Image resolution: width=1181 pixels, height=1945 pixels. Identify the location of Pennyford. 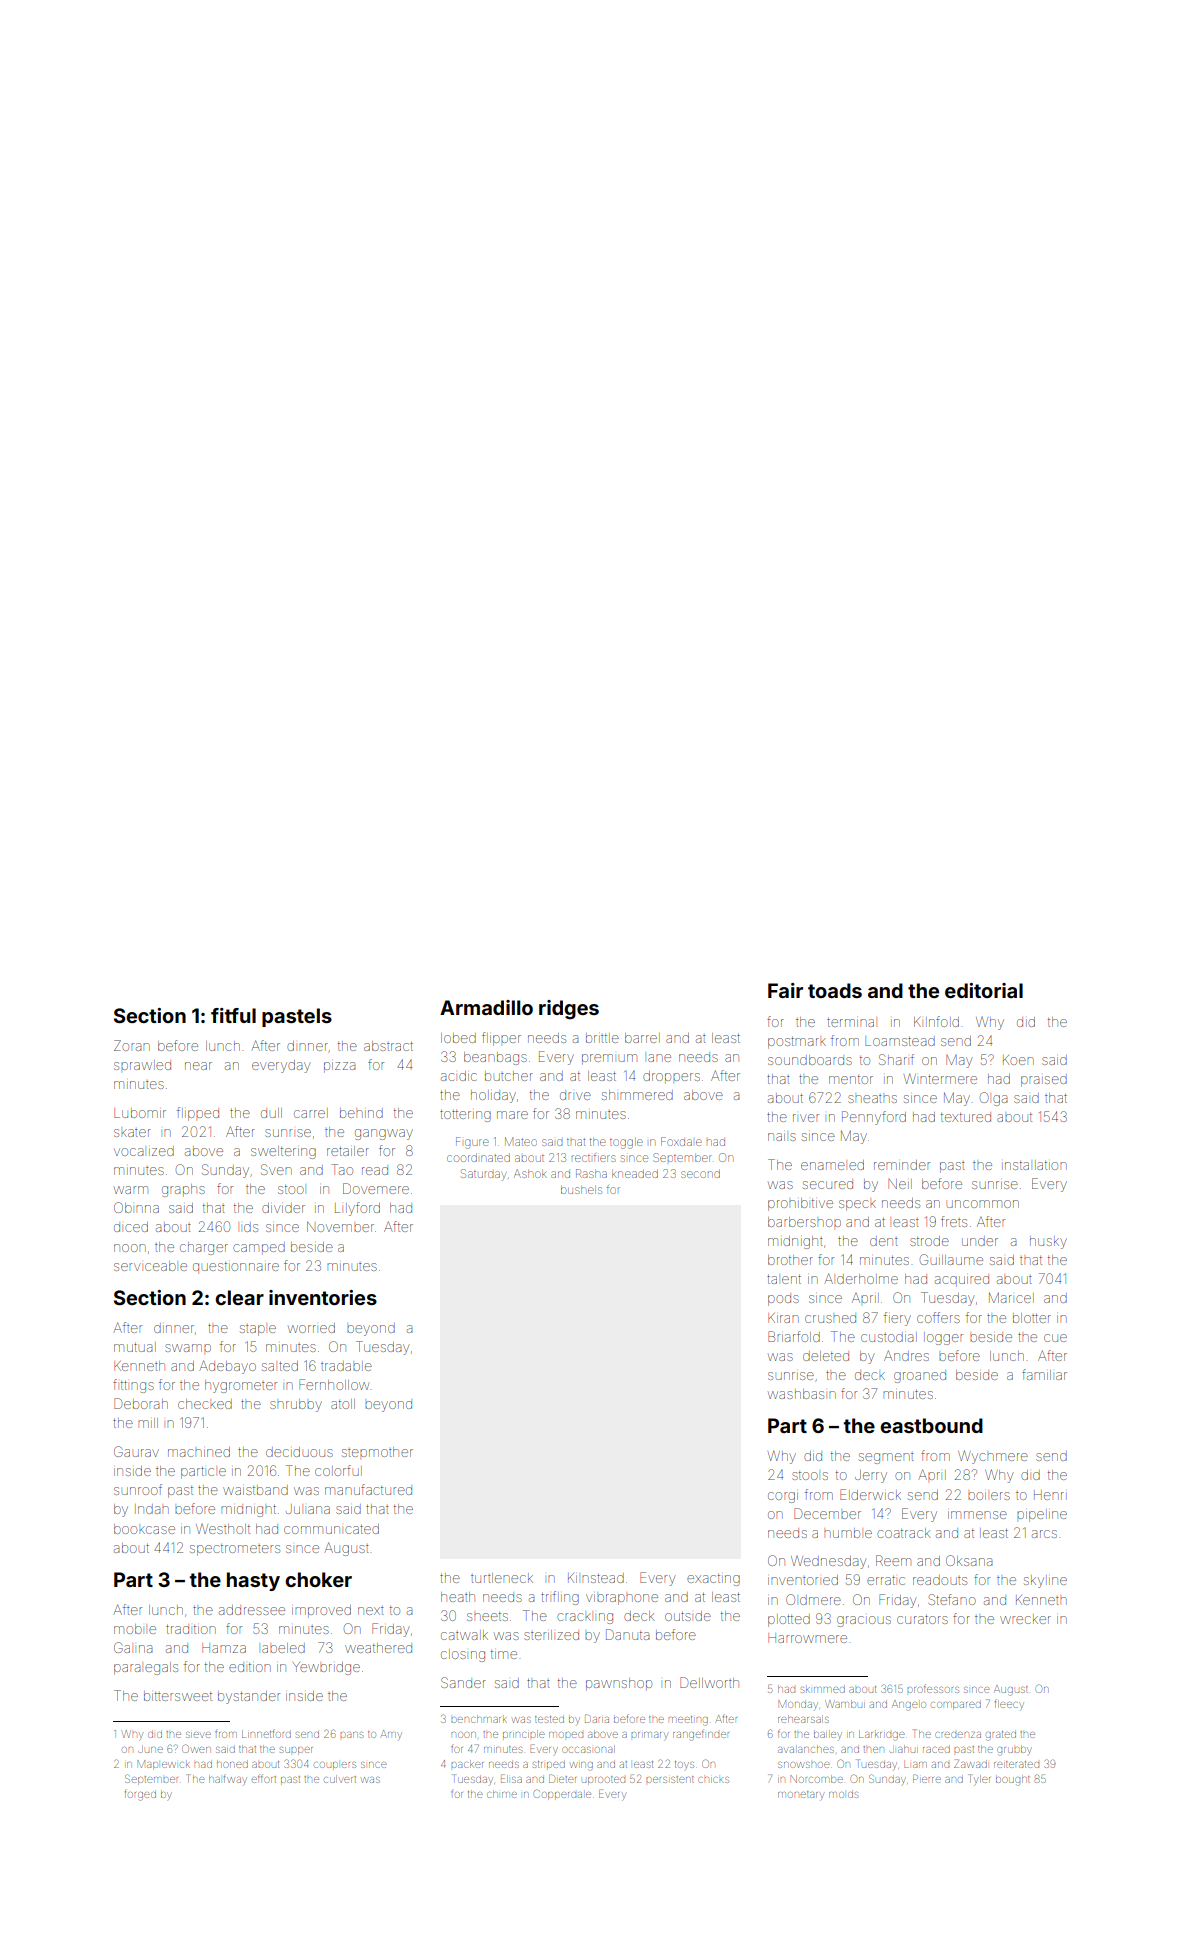
(874, 1118).
